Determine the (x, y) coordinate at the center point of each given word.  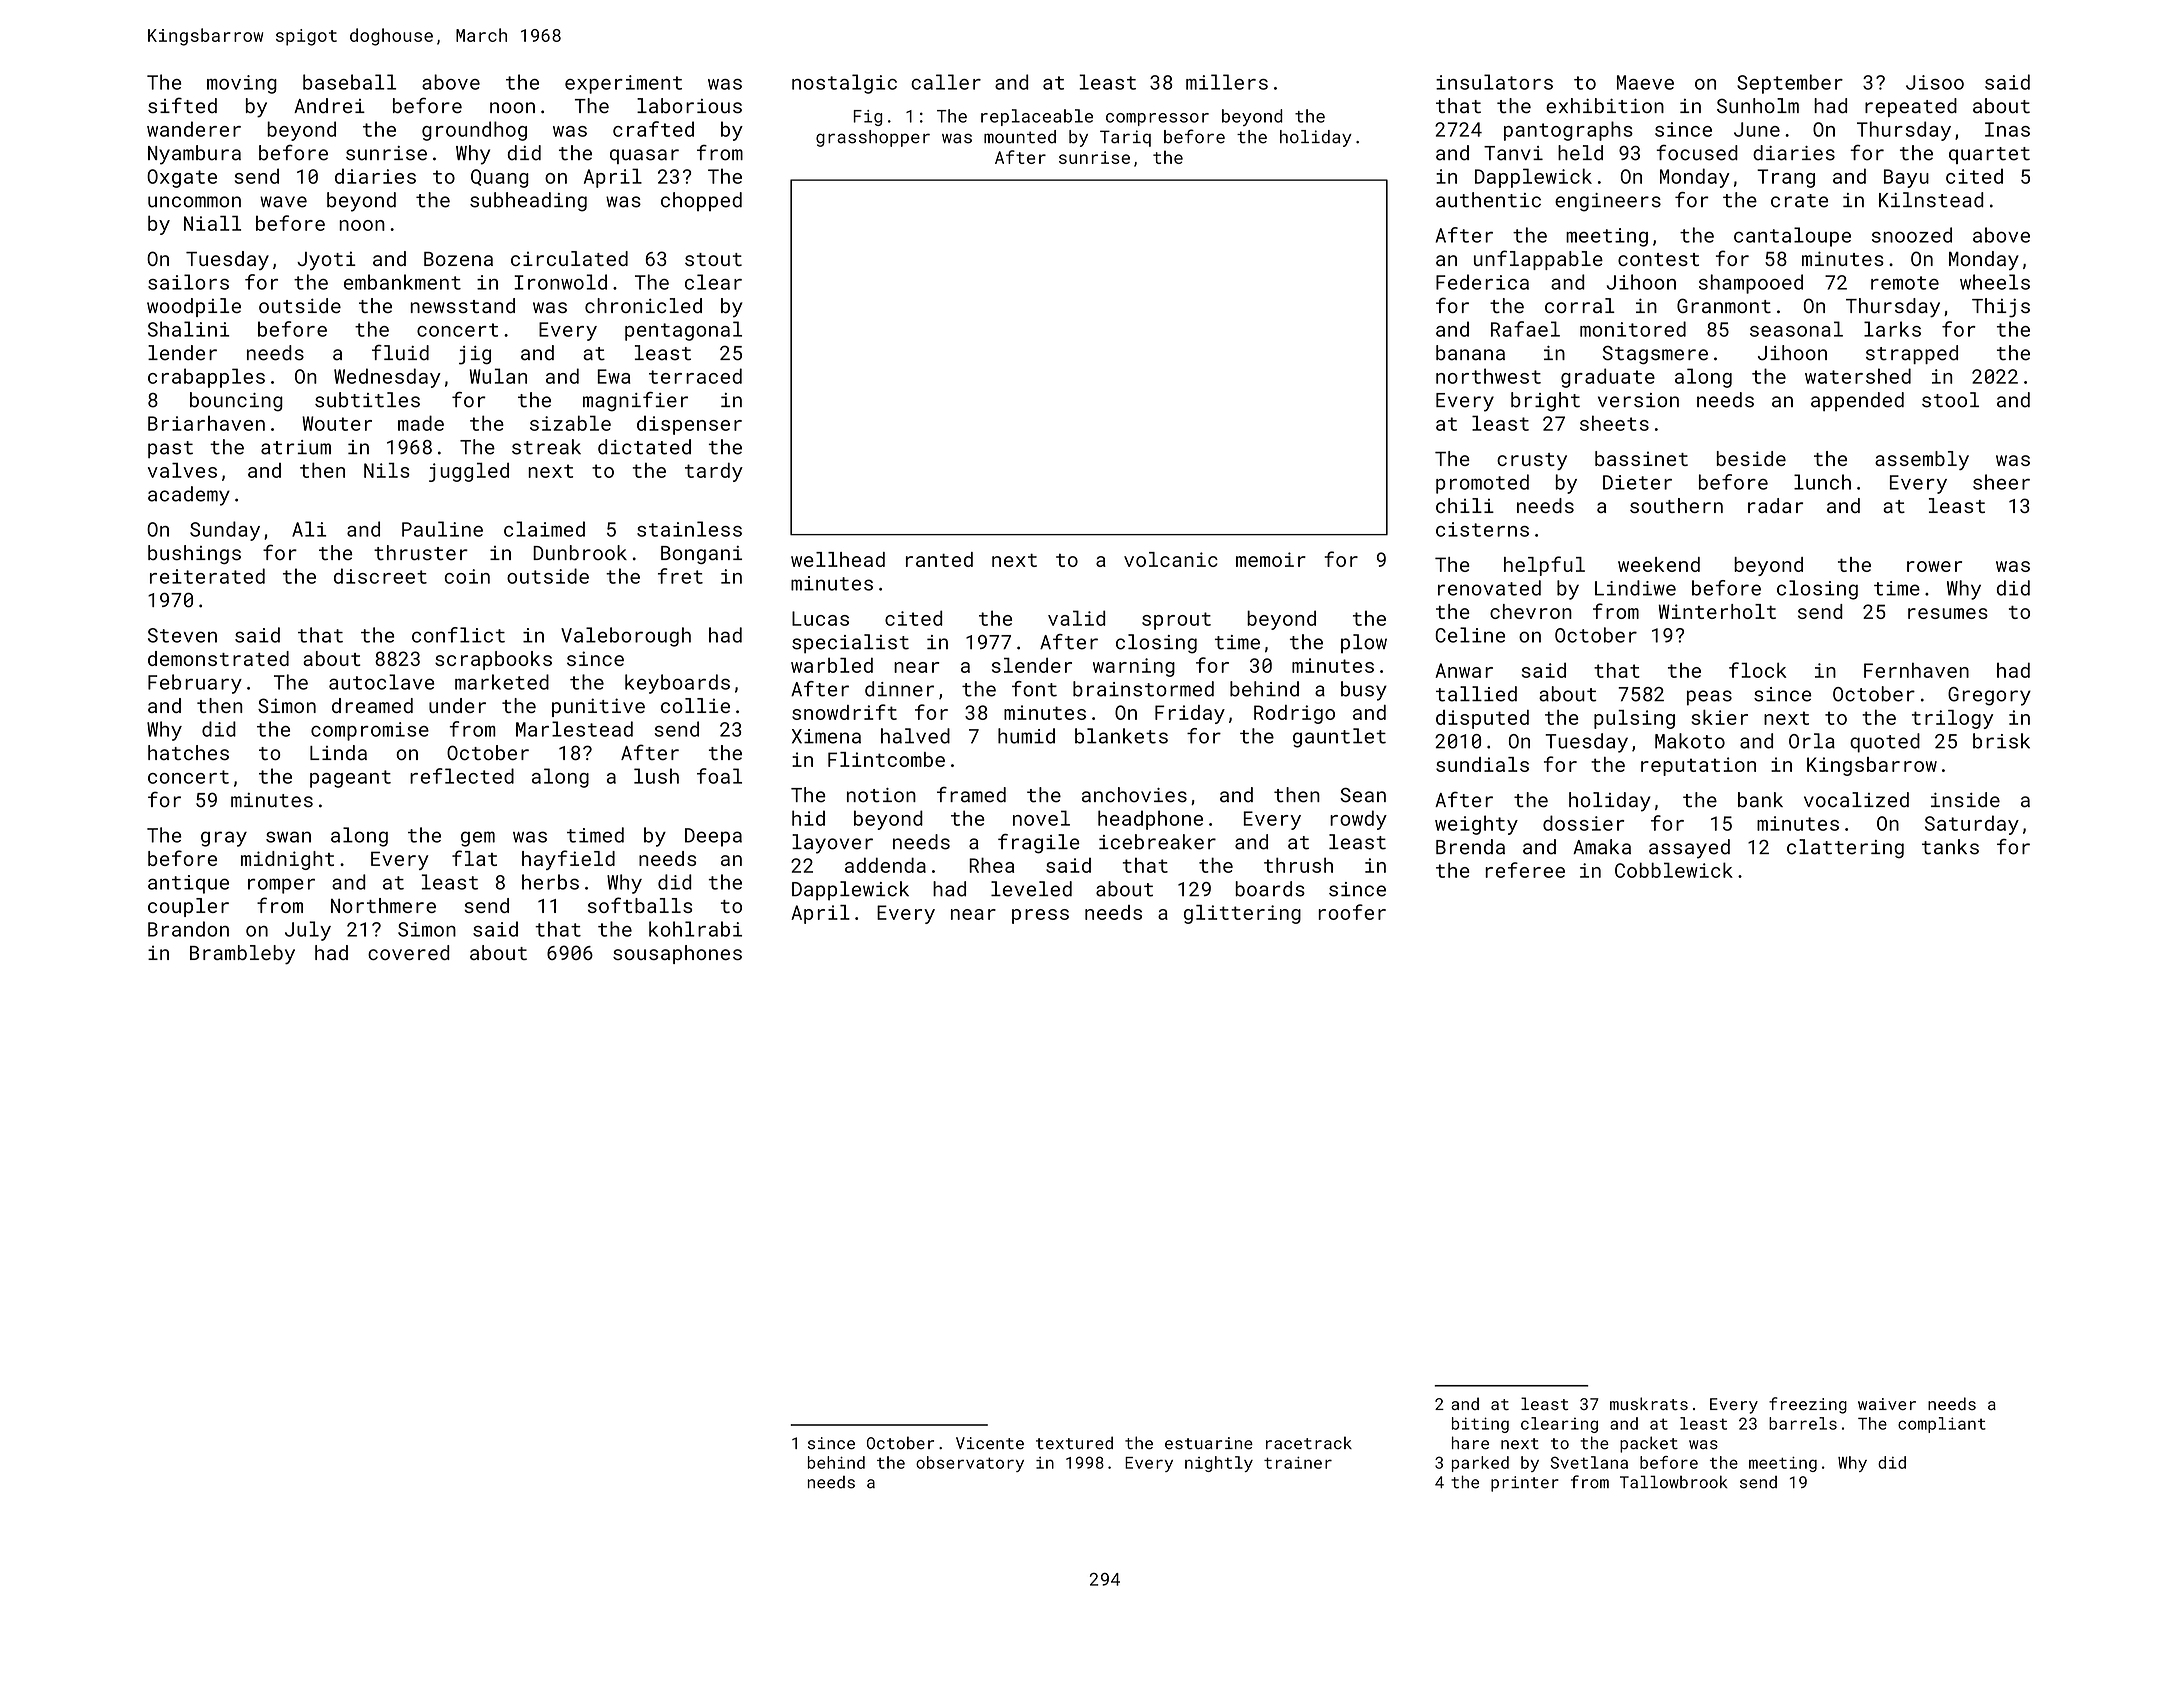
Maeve (1645, 82)
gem (478, 839)
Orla (1812, 741)
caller (946, 82)
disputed (1482, 719)
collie (695, 705)
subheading (528, 202)
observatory (970, 1464)
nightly (1219, 1464)
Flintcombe (886, 759)
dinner (899, 689)
